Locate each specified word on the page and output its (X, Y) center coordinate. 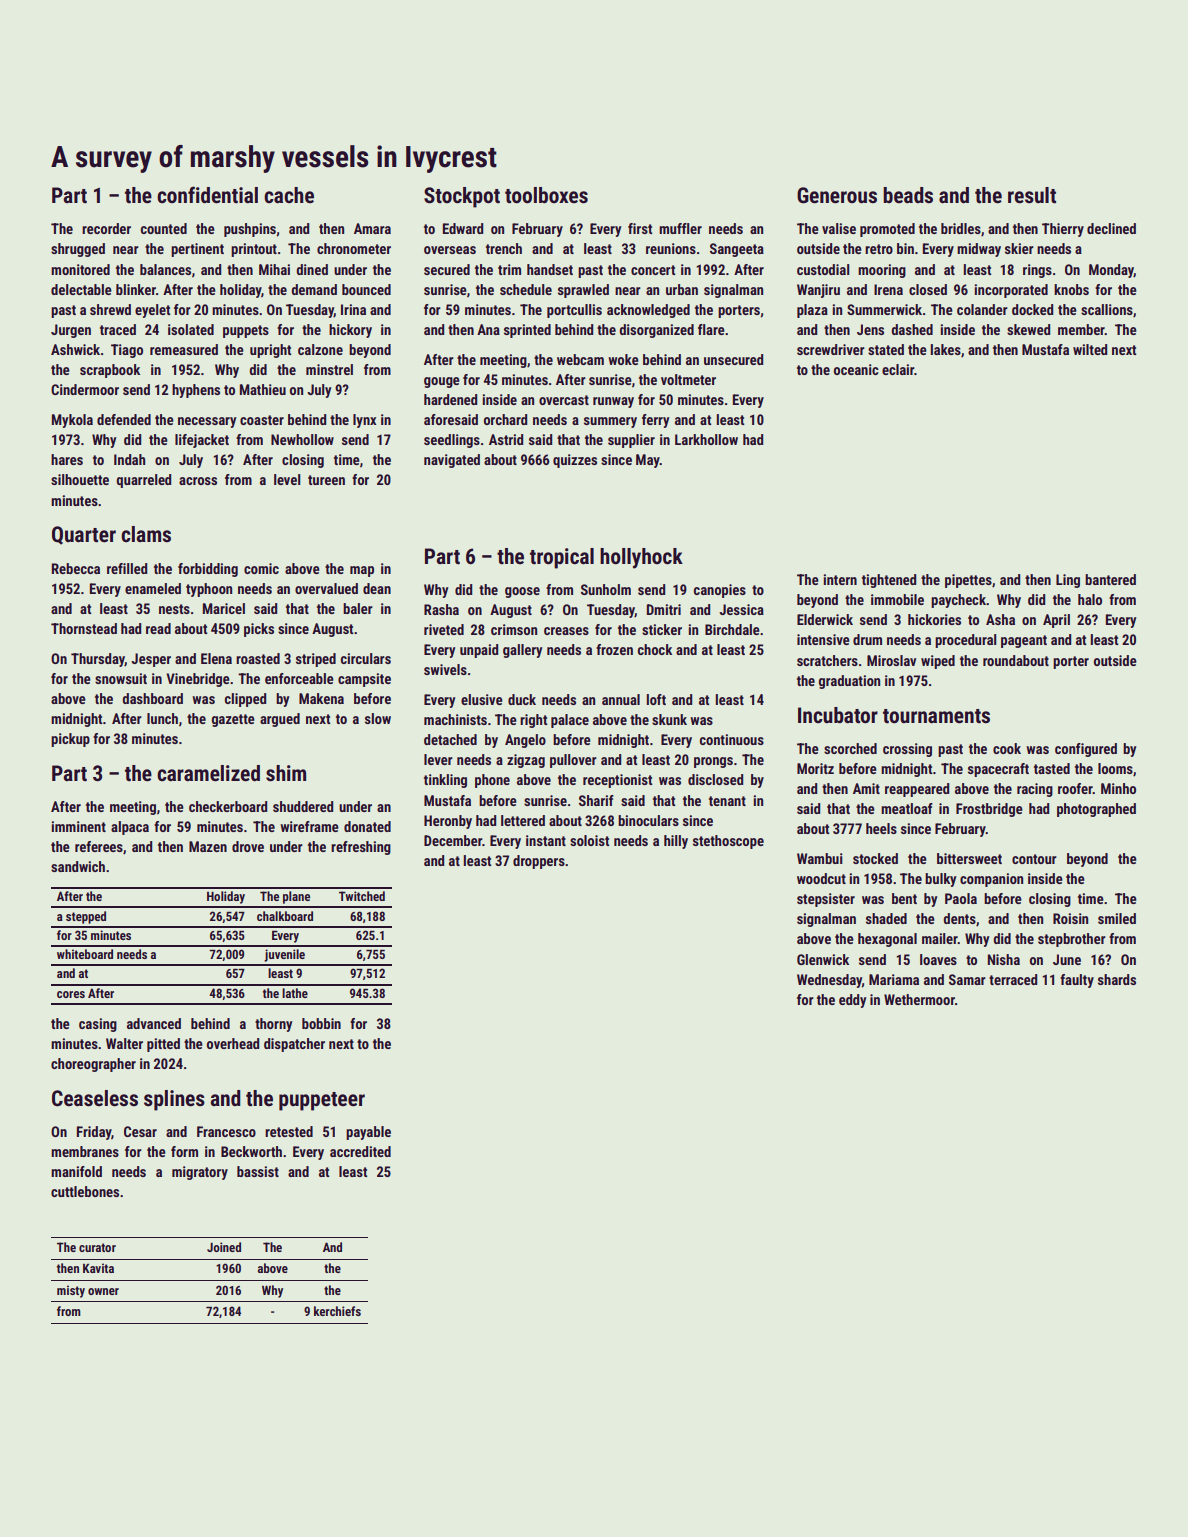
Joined (224, 1247)
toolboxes (546, 195)
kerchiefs (337, 1311)
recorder (106, 228)
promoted (887, 230)
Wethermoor (919, 999)
